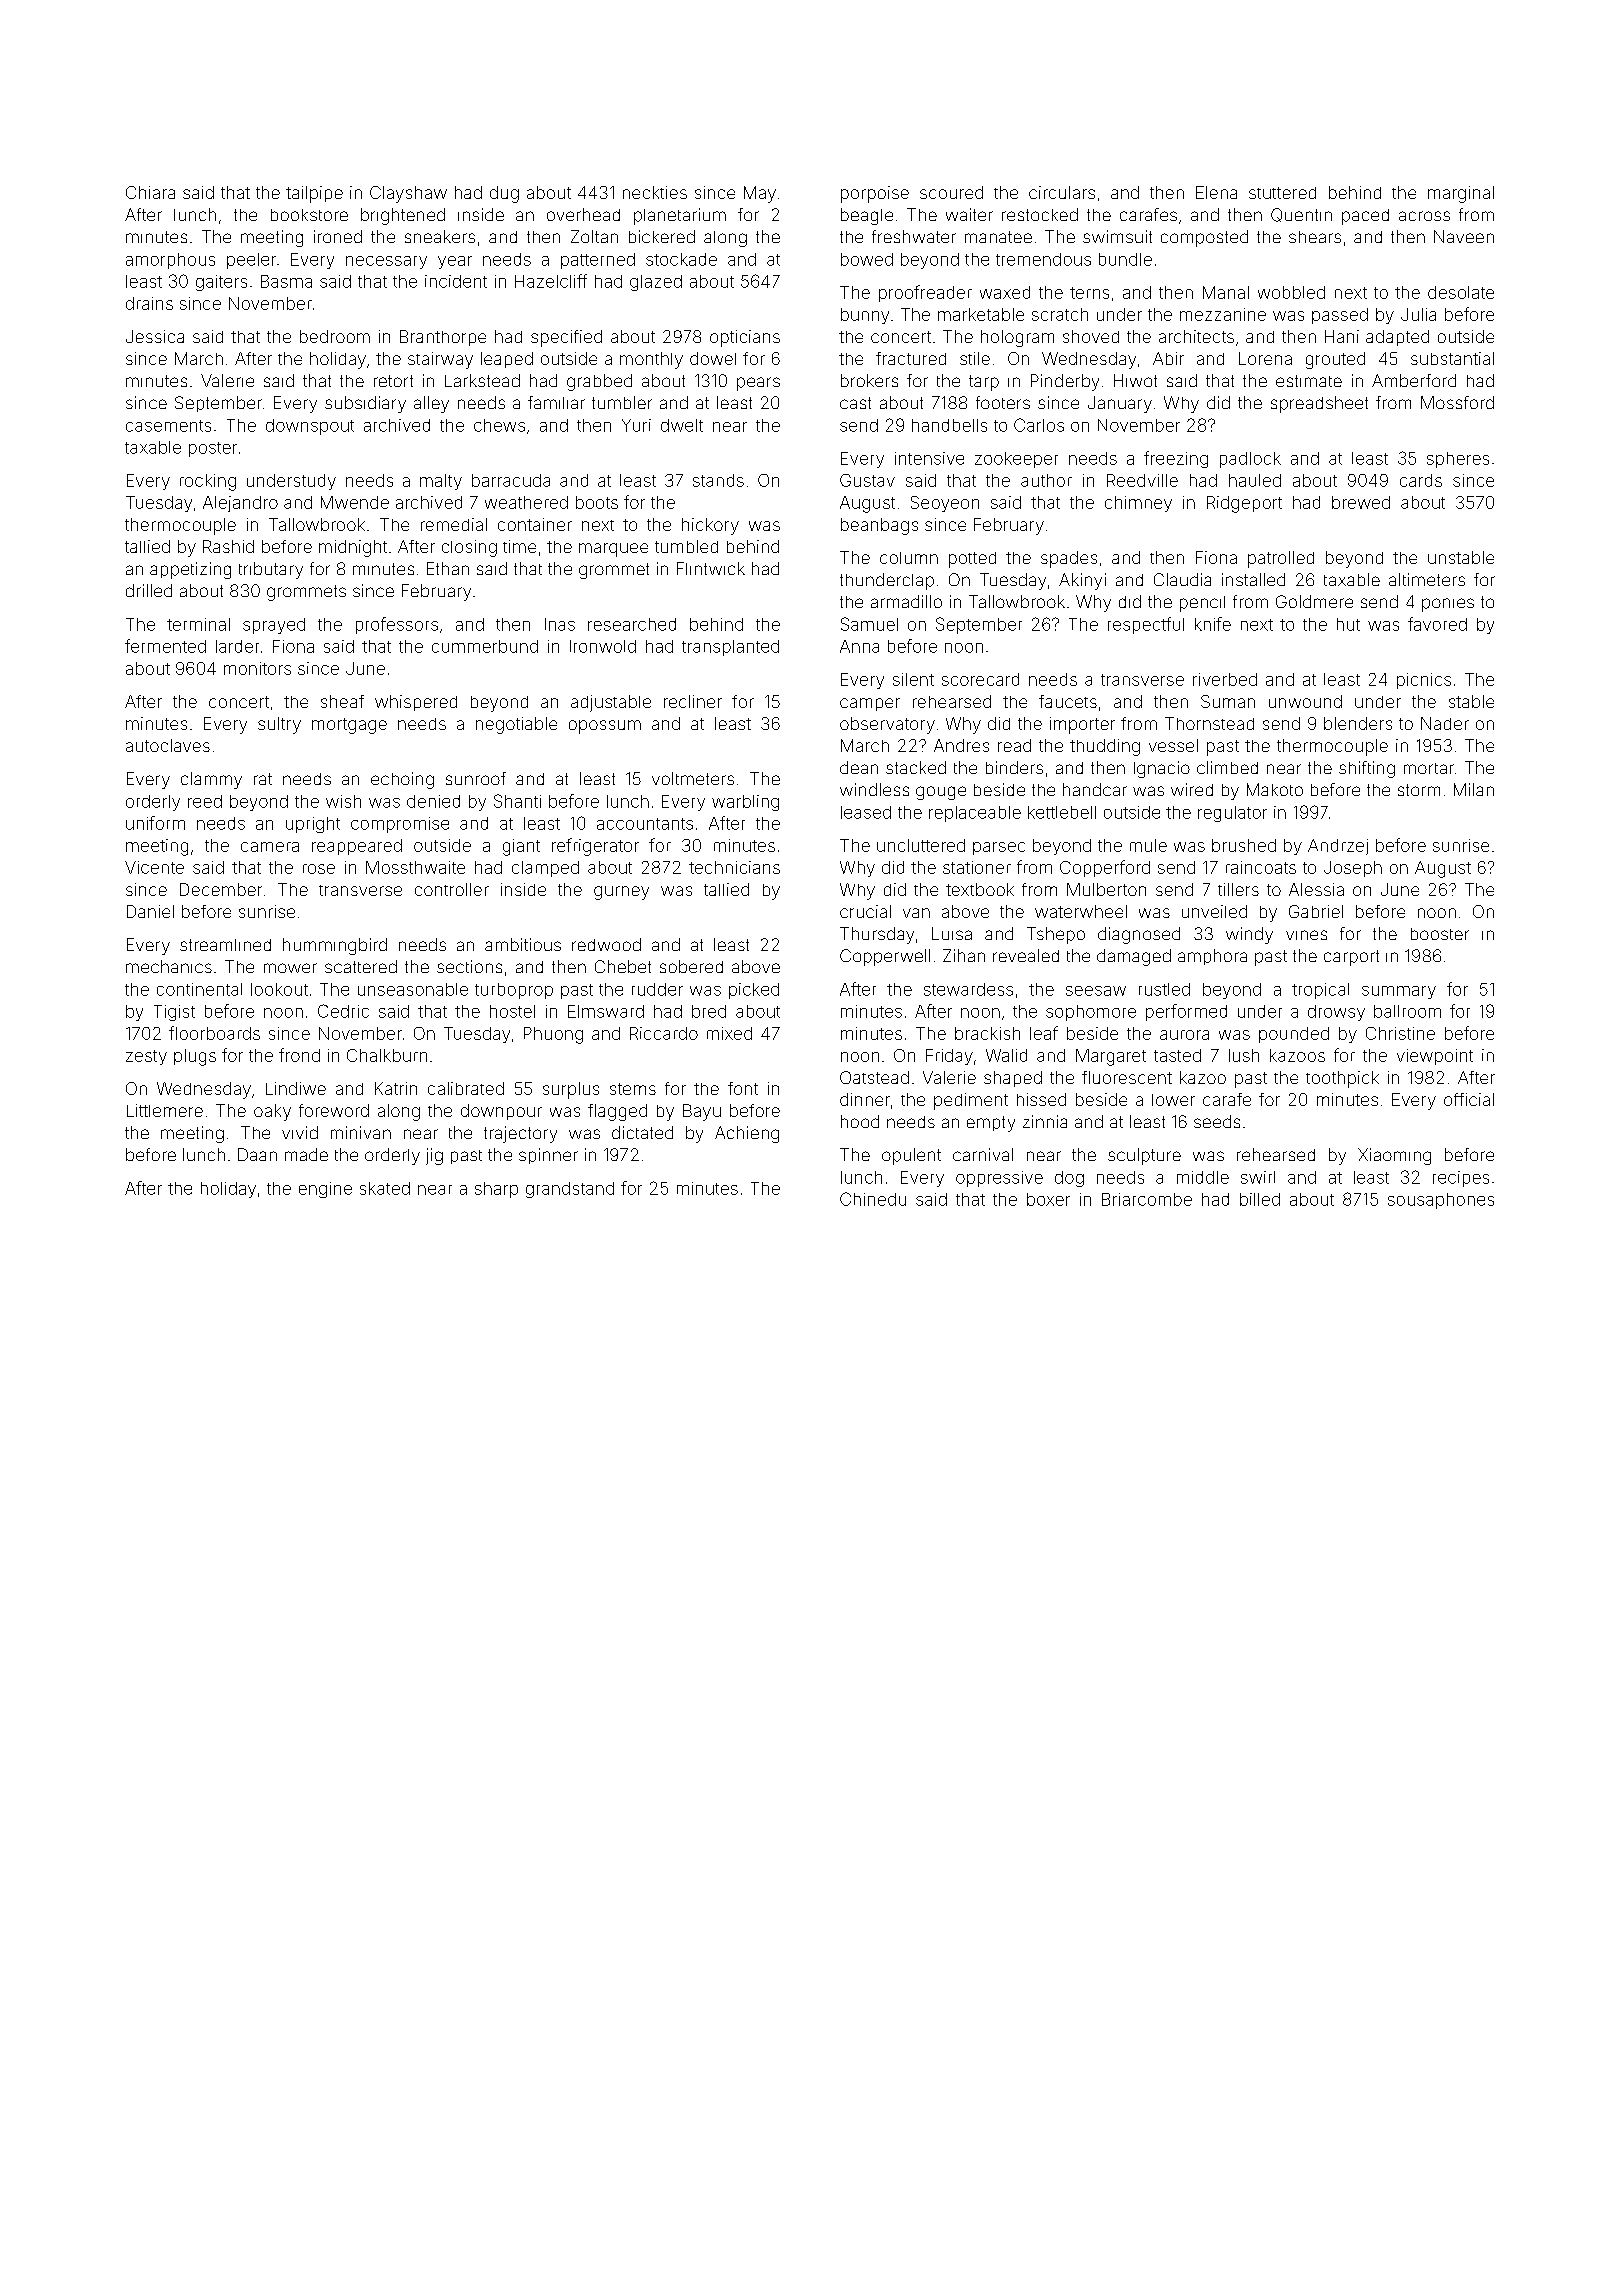  What do you see at coordinates (257, 1154) in the page?
I see `Daan` at bounding box center [257, 1154].
